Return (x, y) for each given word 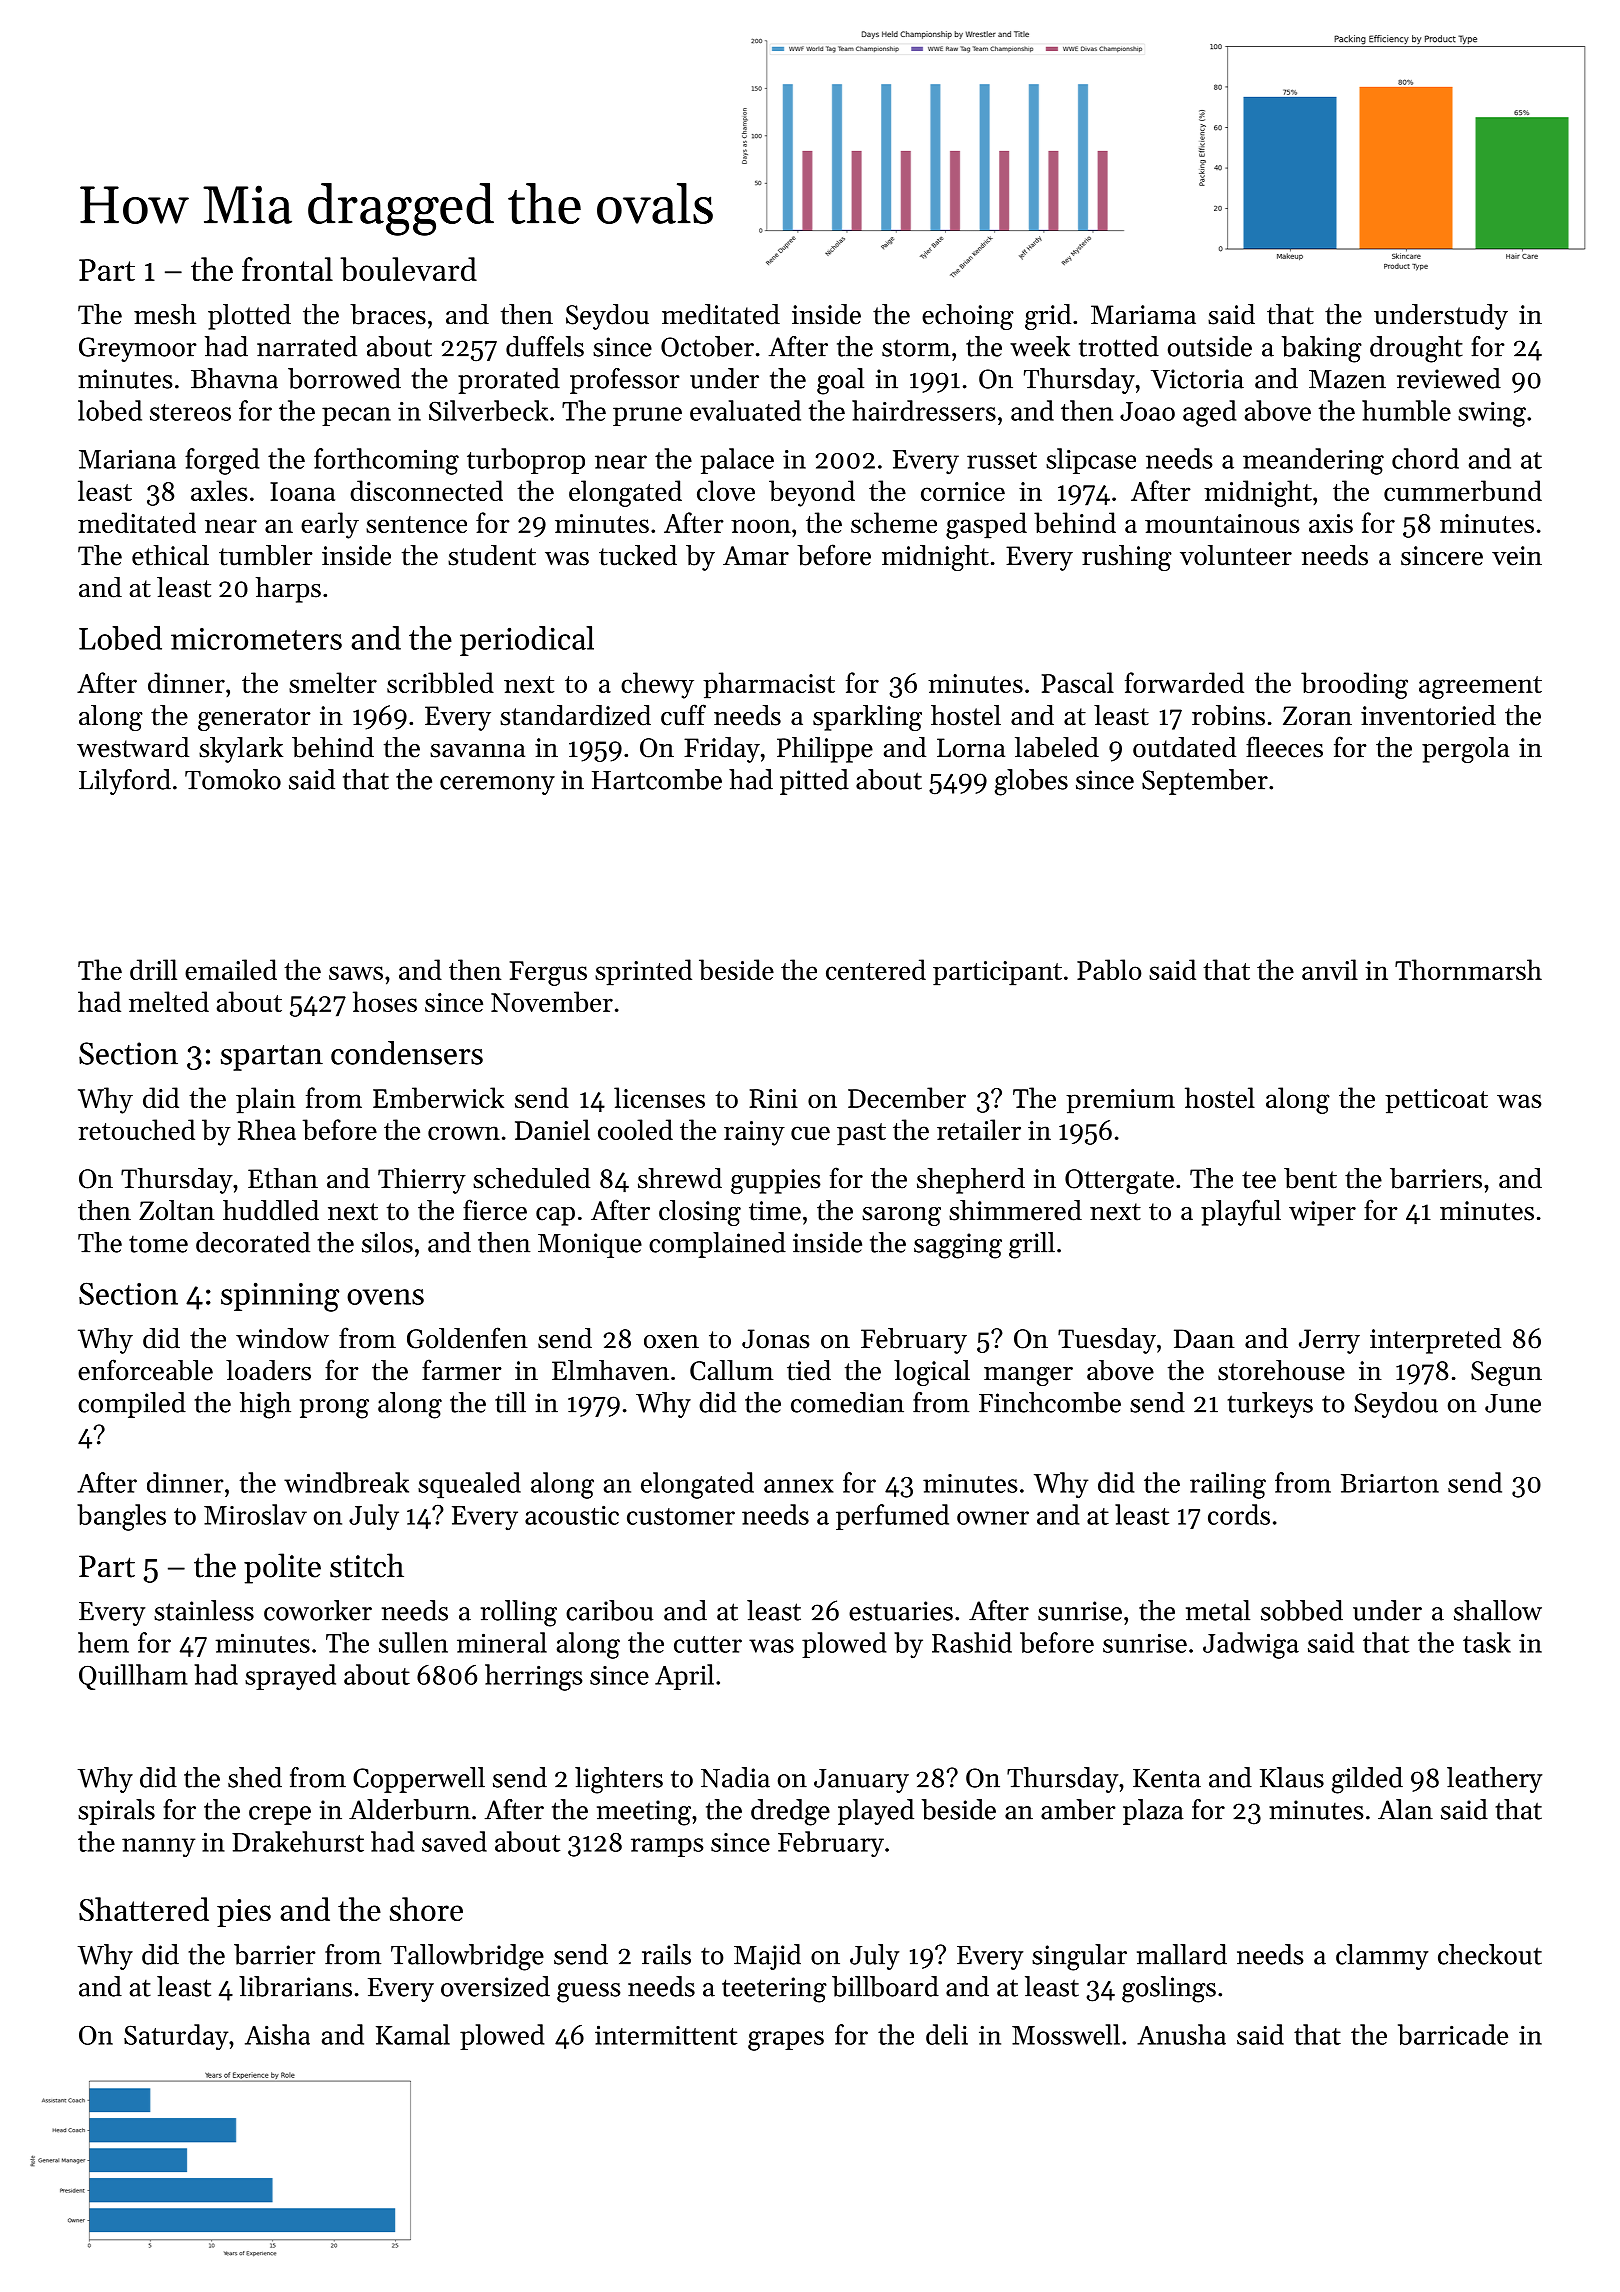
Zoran (1317, 716)
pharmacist (769, 685)
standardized (575, 715)
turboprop (526, 461)
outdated (1184, 747)
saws (356, 973)
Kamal (413, 2034)
